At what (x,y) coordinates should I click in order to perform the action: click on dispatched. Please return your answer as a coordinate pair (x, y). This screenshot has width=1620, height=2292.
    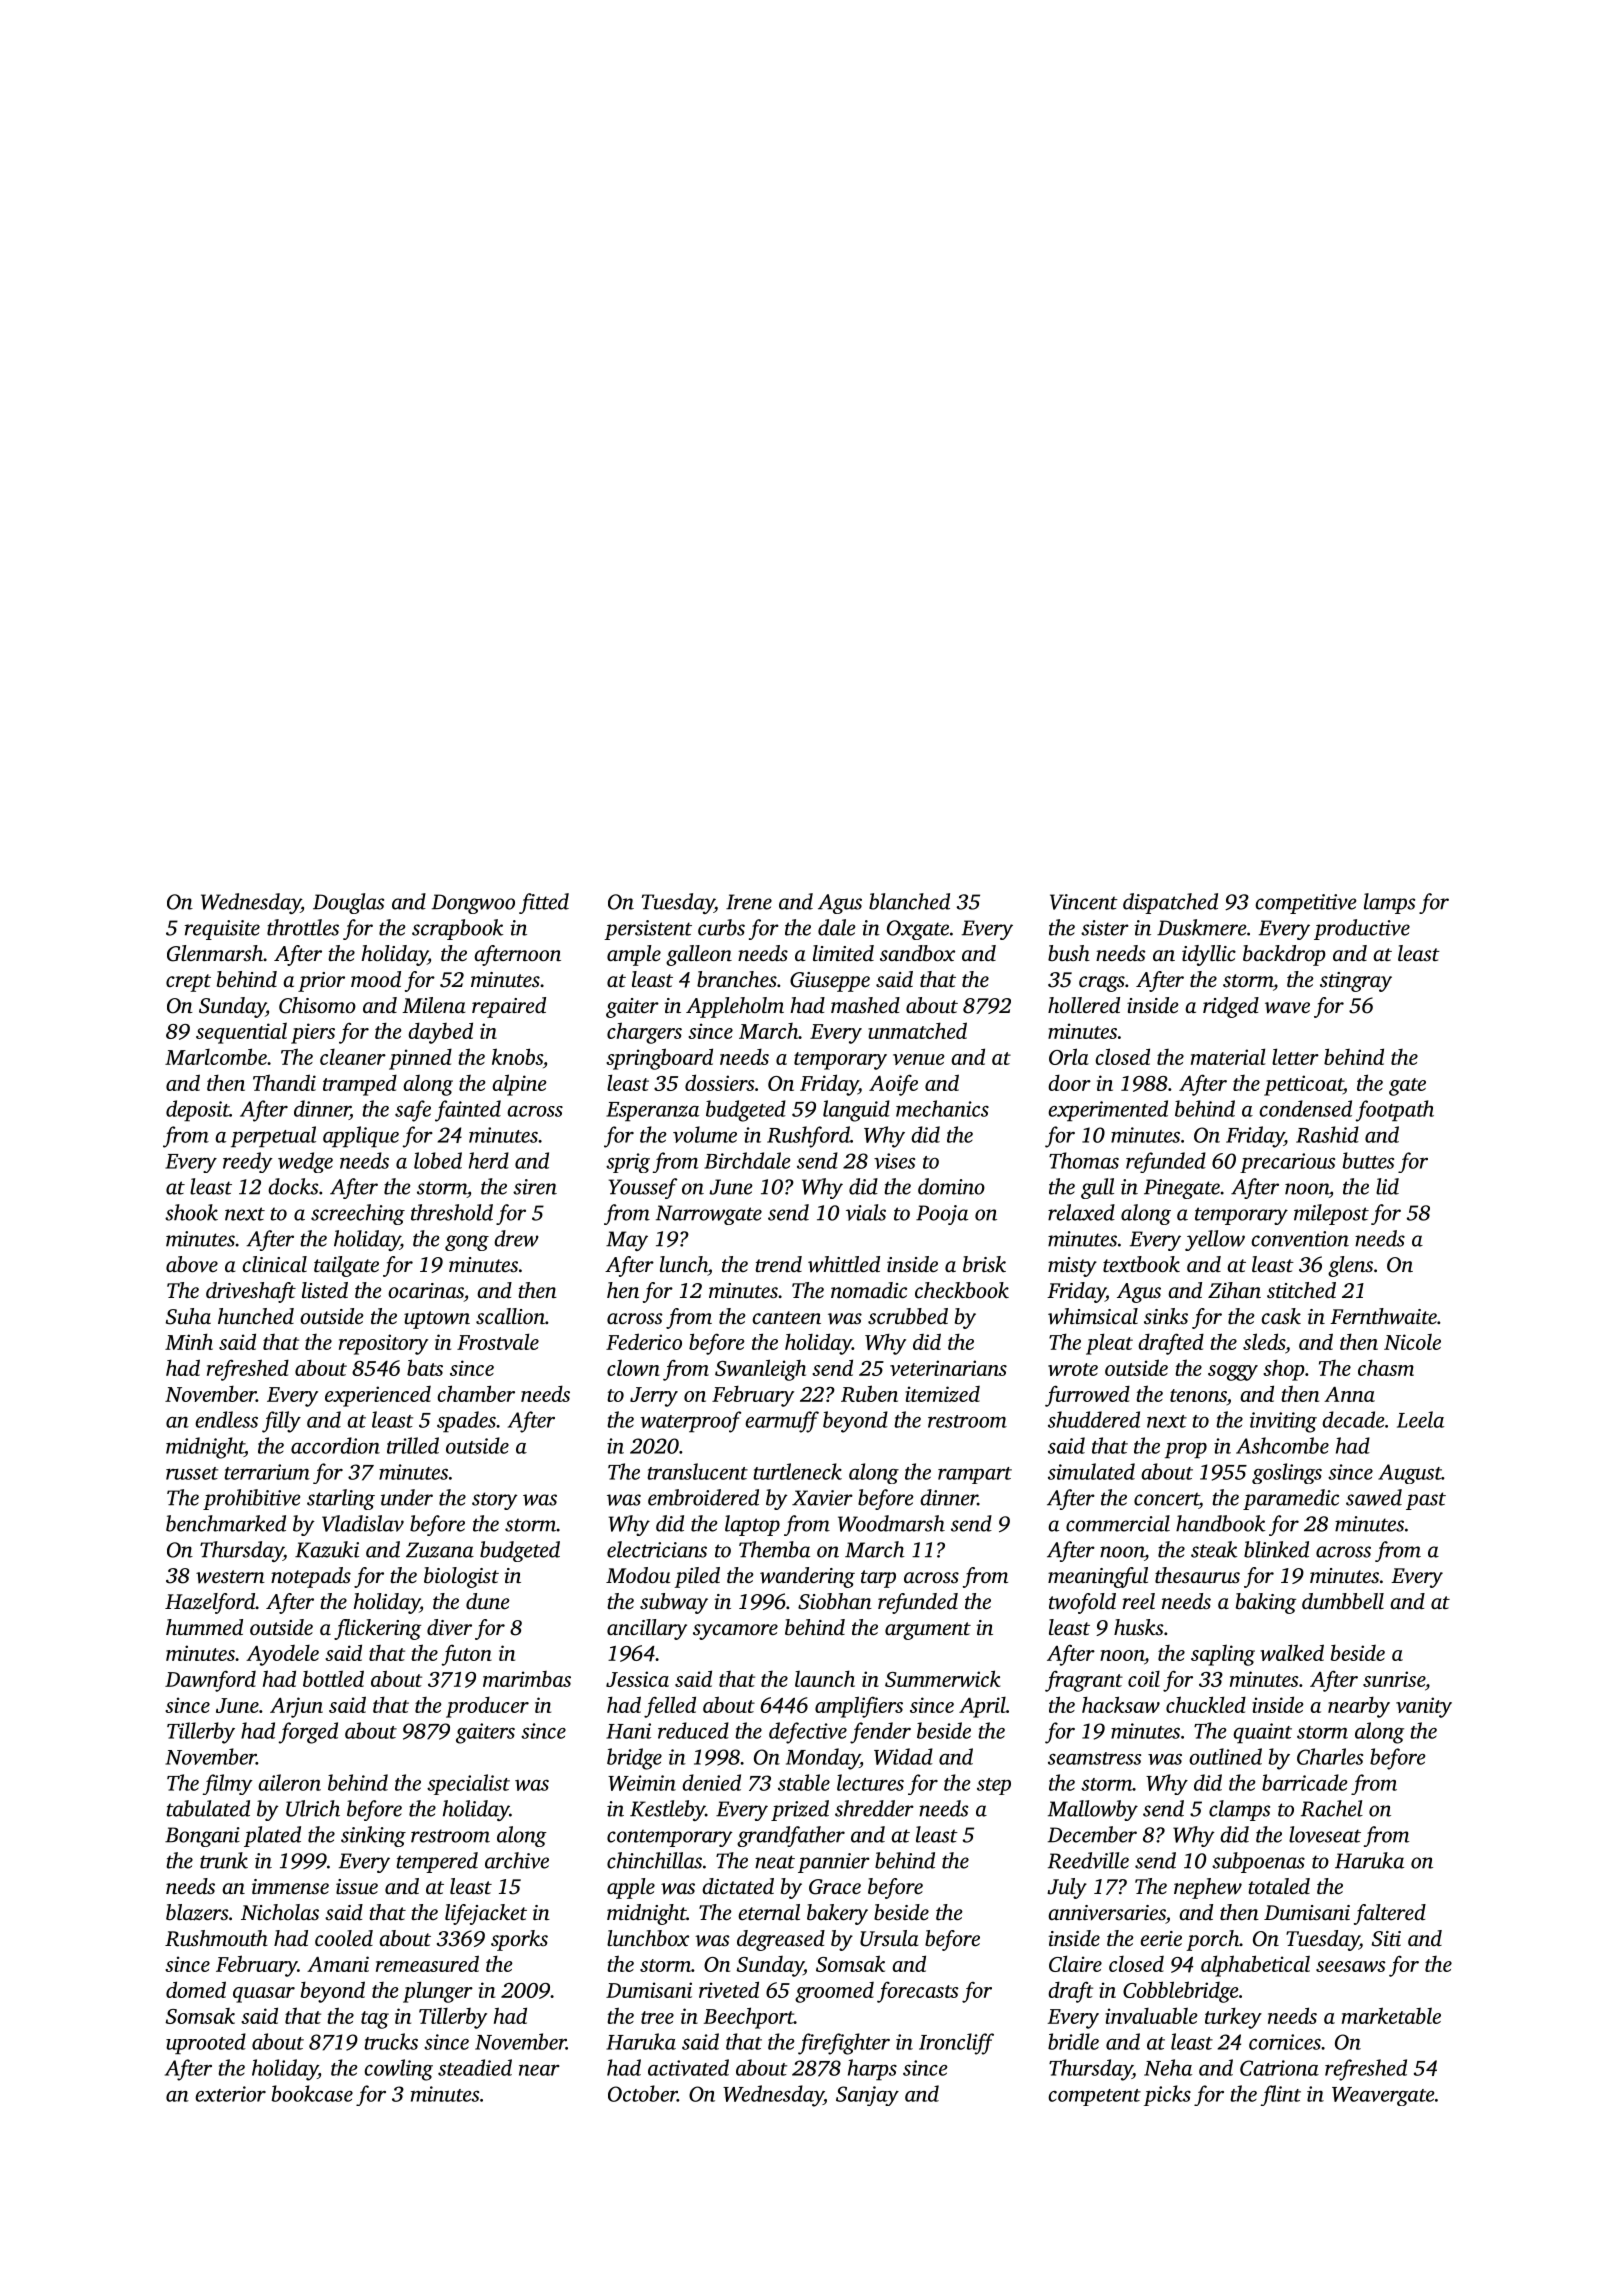
    Looking at the image, I should click on (1170, 903).
